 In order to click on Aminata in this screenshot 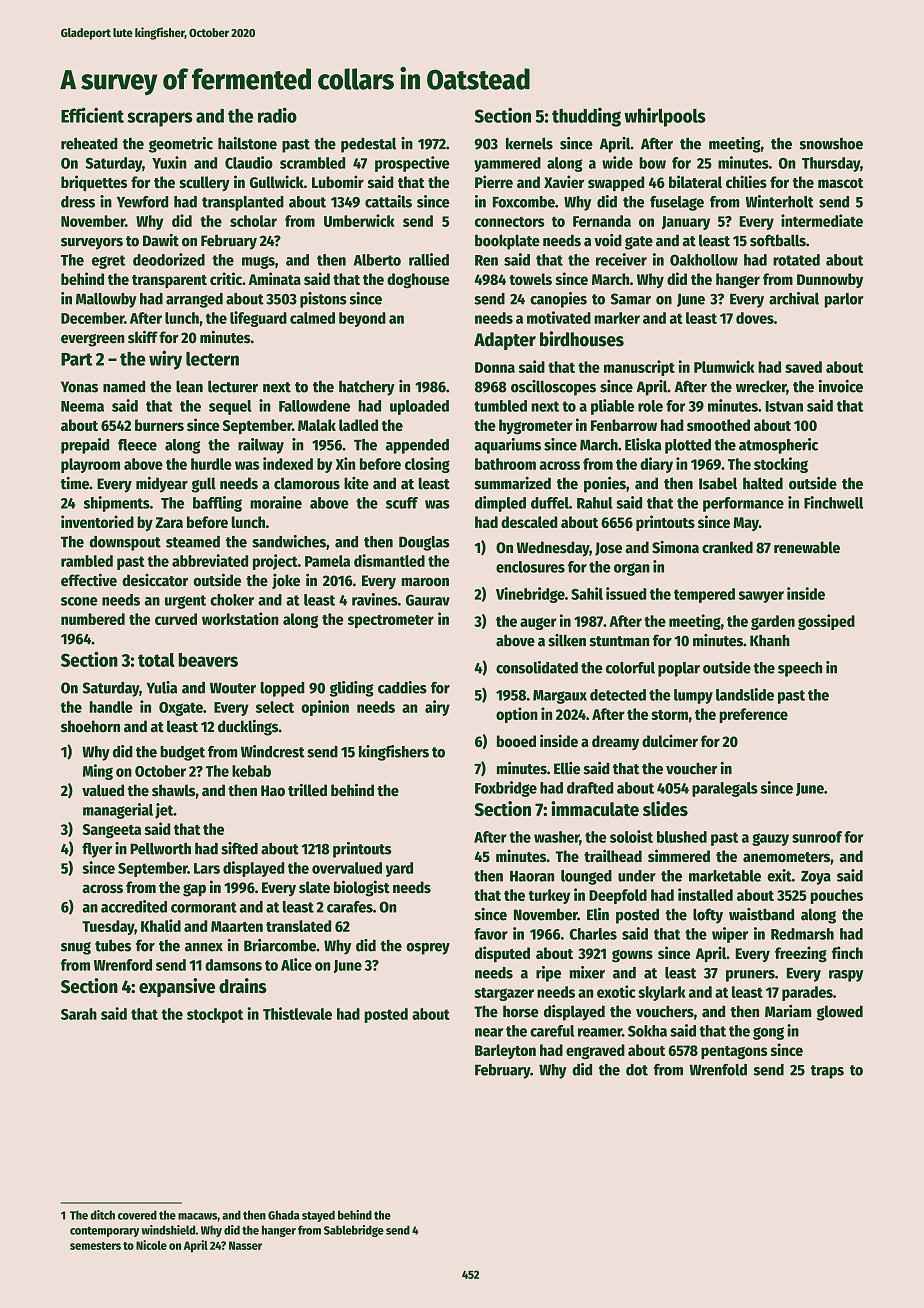, I will do `click(275, 278)`.
